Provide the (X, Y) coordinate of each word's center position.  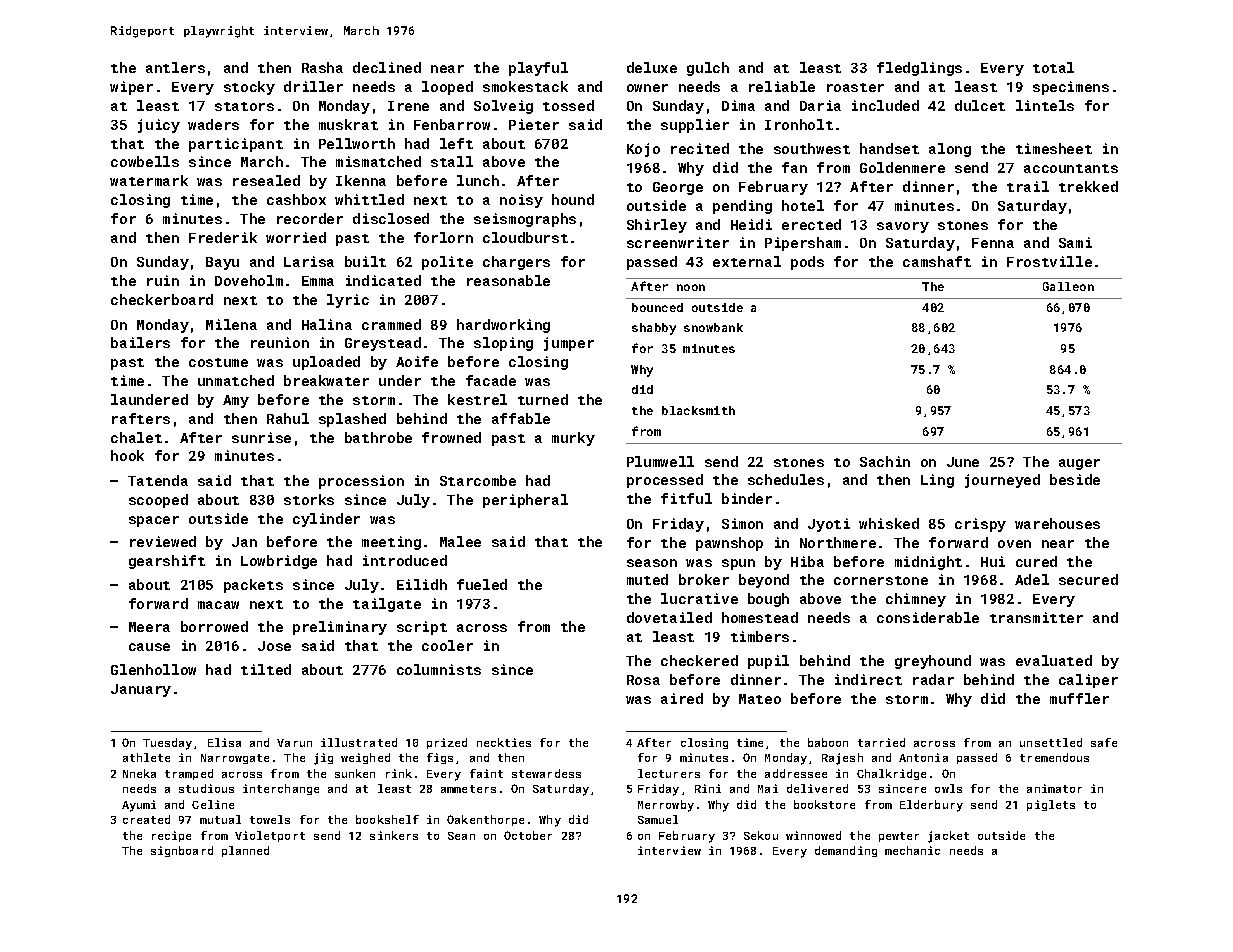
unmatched (236, 380)
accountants (1071, 168)
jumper (569, 344)
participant (236, 145)
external (747, 261)
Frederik (223, 237)
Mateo (760, 699)
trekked (1088, 186)
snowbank (713, 327)
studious (206, 788)
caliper (1088, 681)
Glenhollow (153, 669)
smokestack (525, 86)
